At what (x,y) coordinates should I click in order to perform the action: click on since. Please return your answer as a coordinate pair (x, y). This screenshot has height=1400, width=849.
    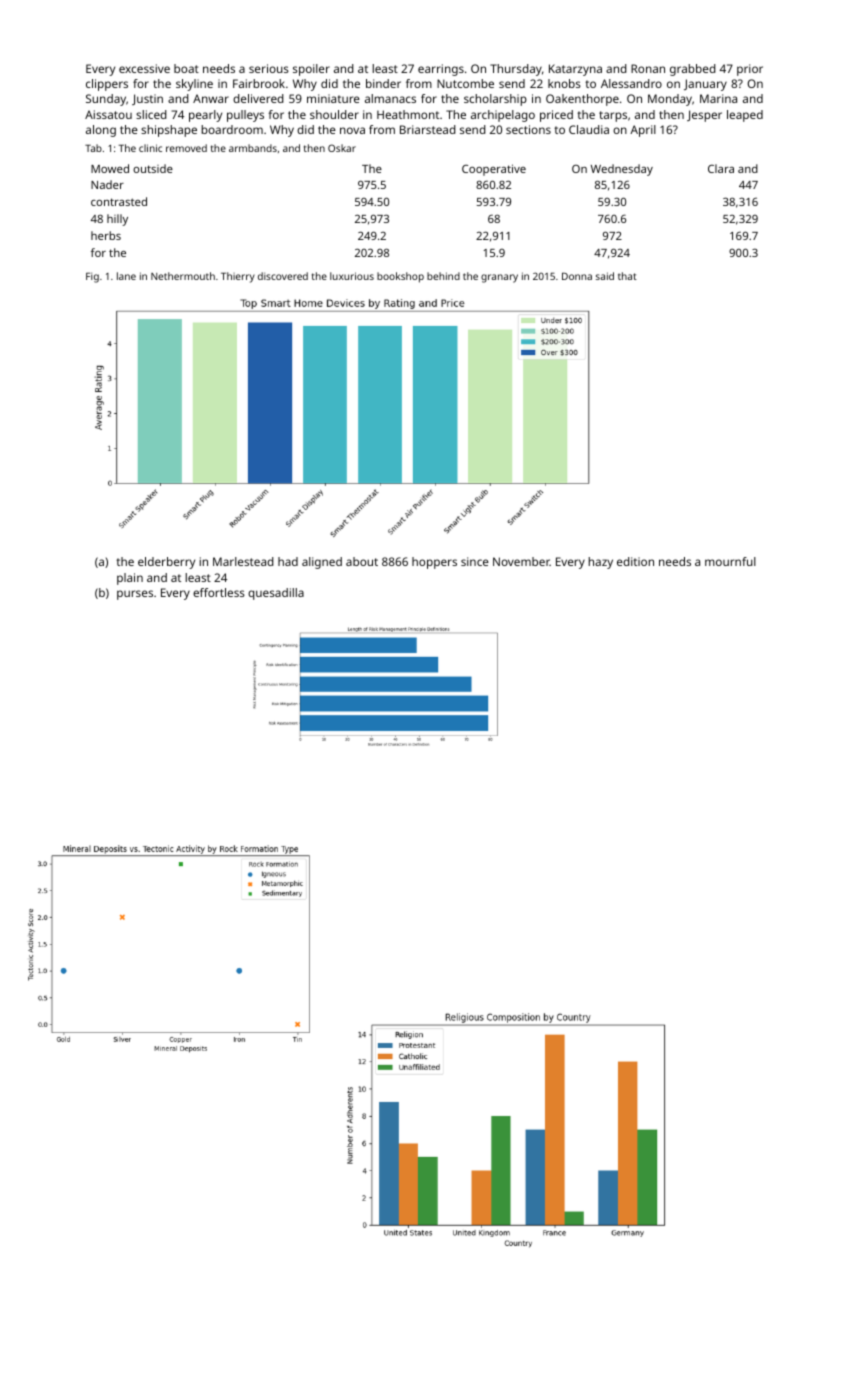
    Looking at the image, I should click on (475, 561).
